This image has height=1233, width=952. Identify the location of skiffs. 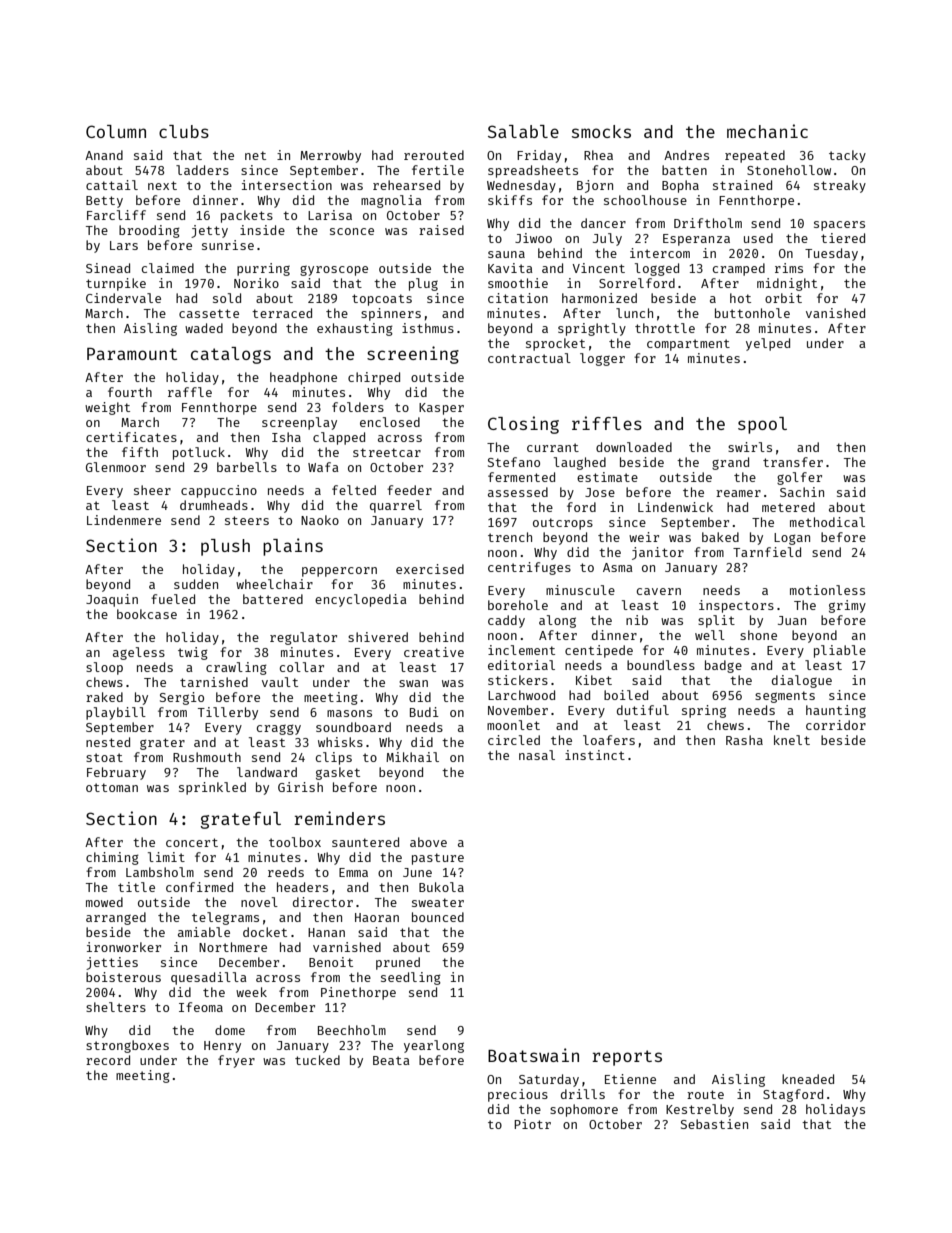
(510, 200).
